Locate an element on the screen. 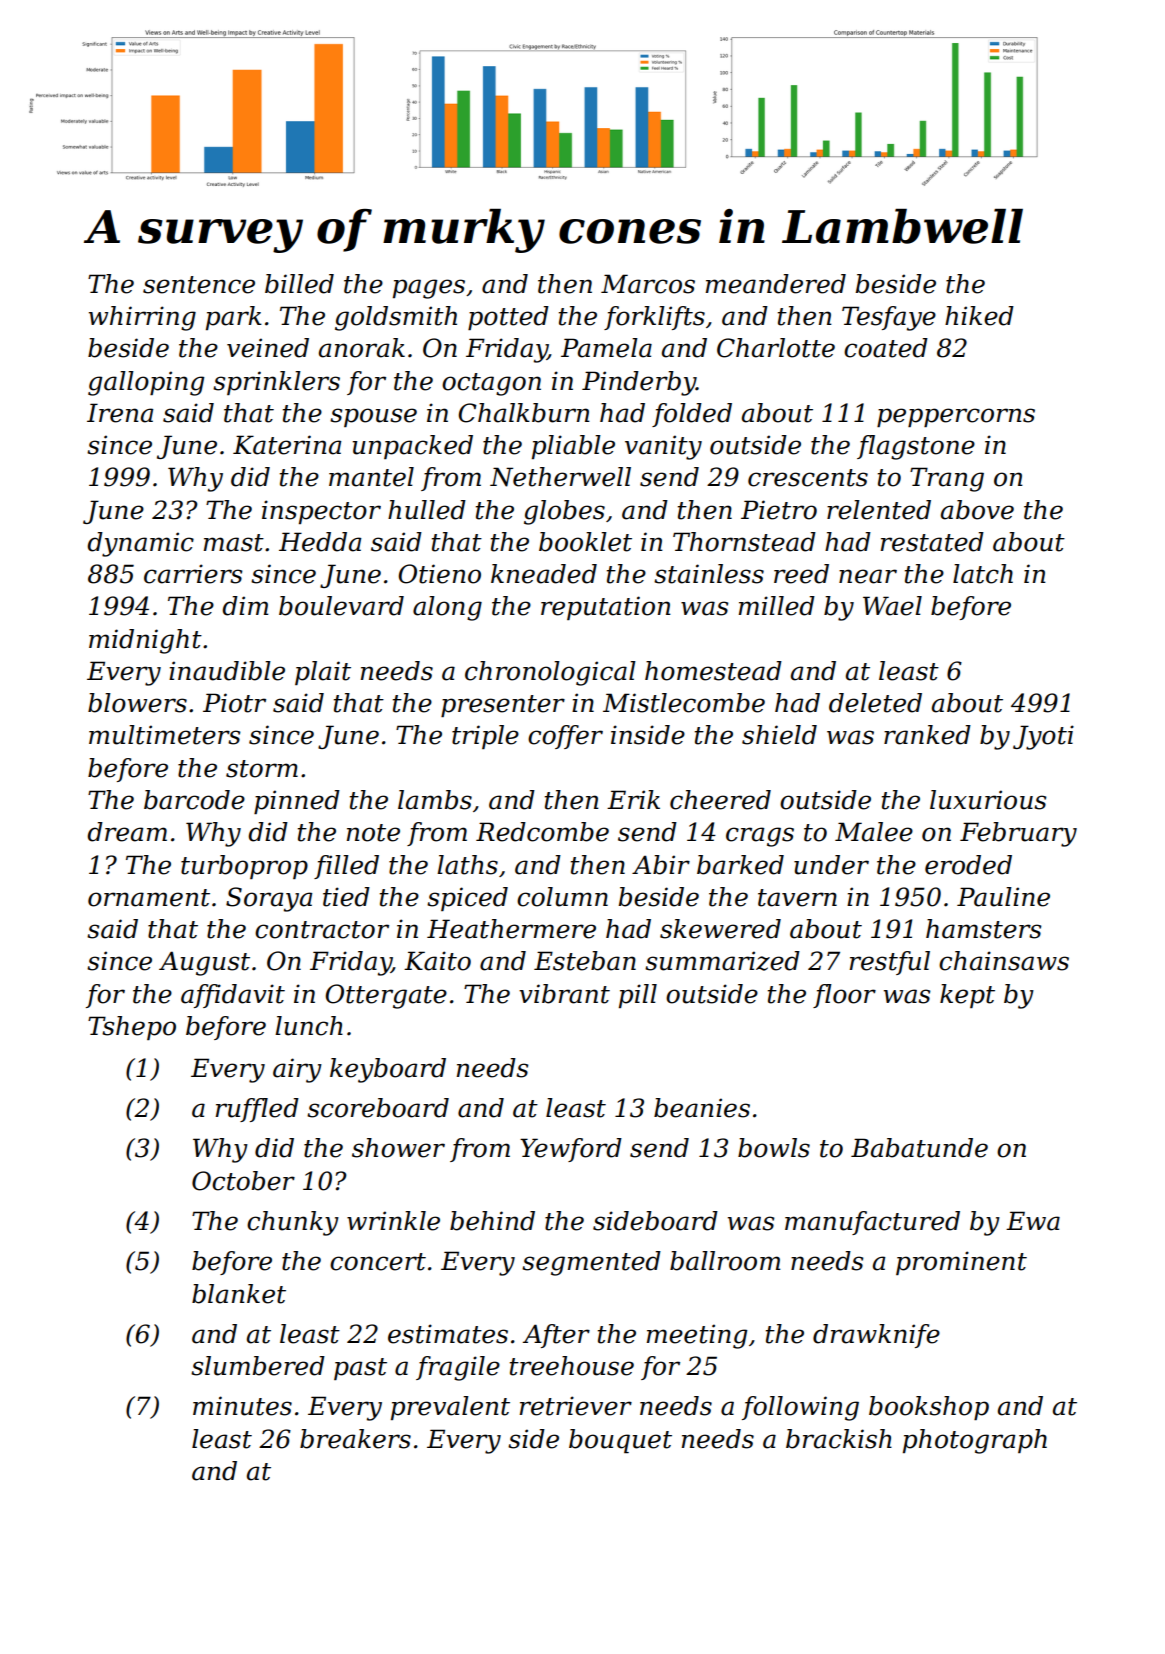 The height and width of the screenshot is (1654, 1165). hulled is located at coordinates (427, 510).
